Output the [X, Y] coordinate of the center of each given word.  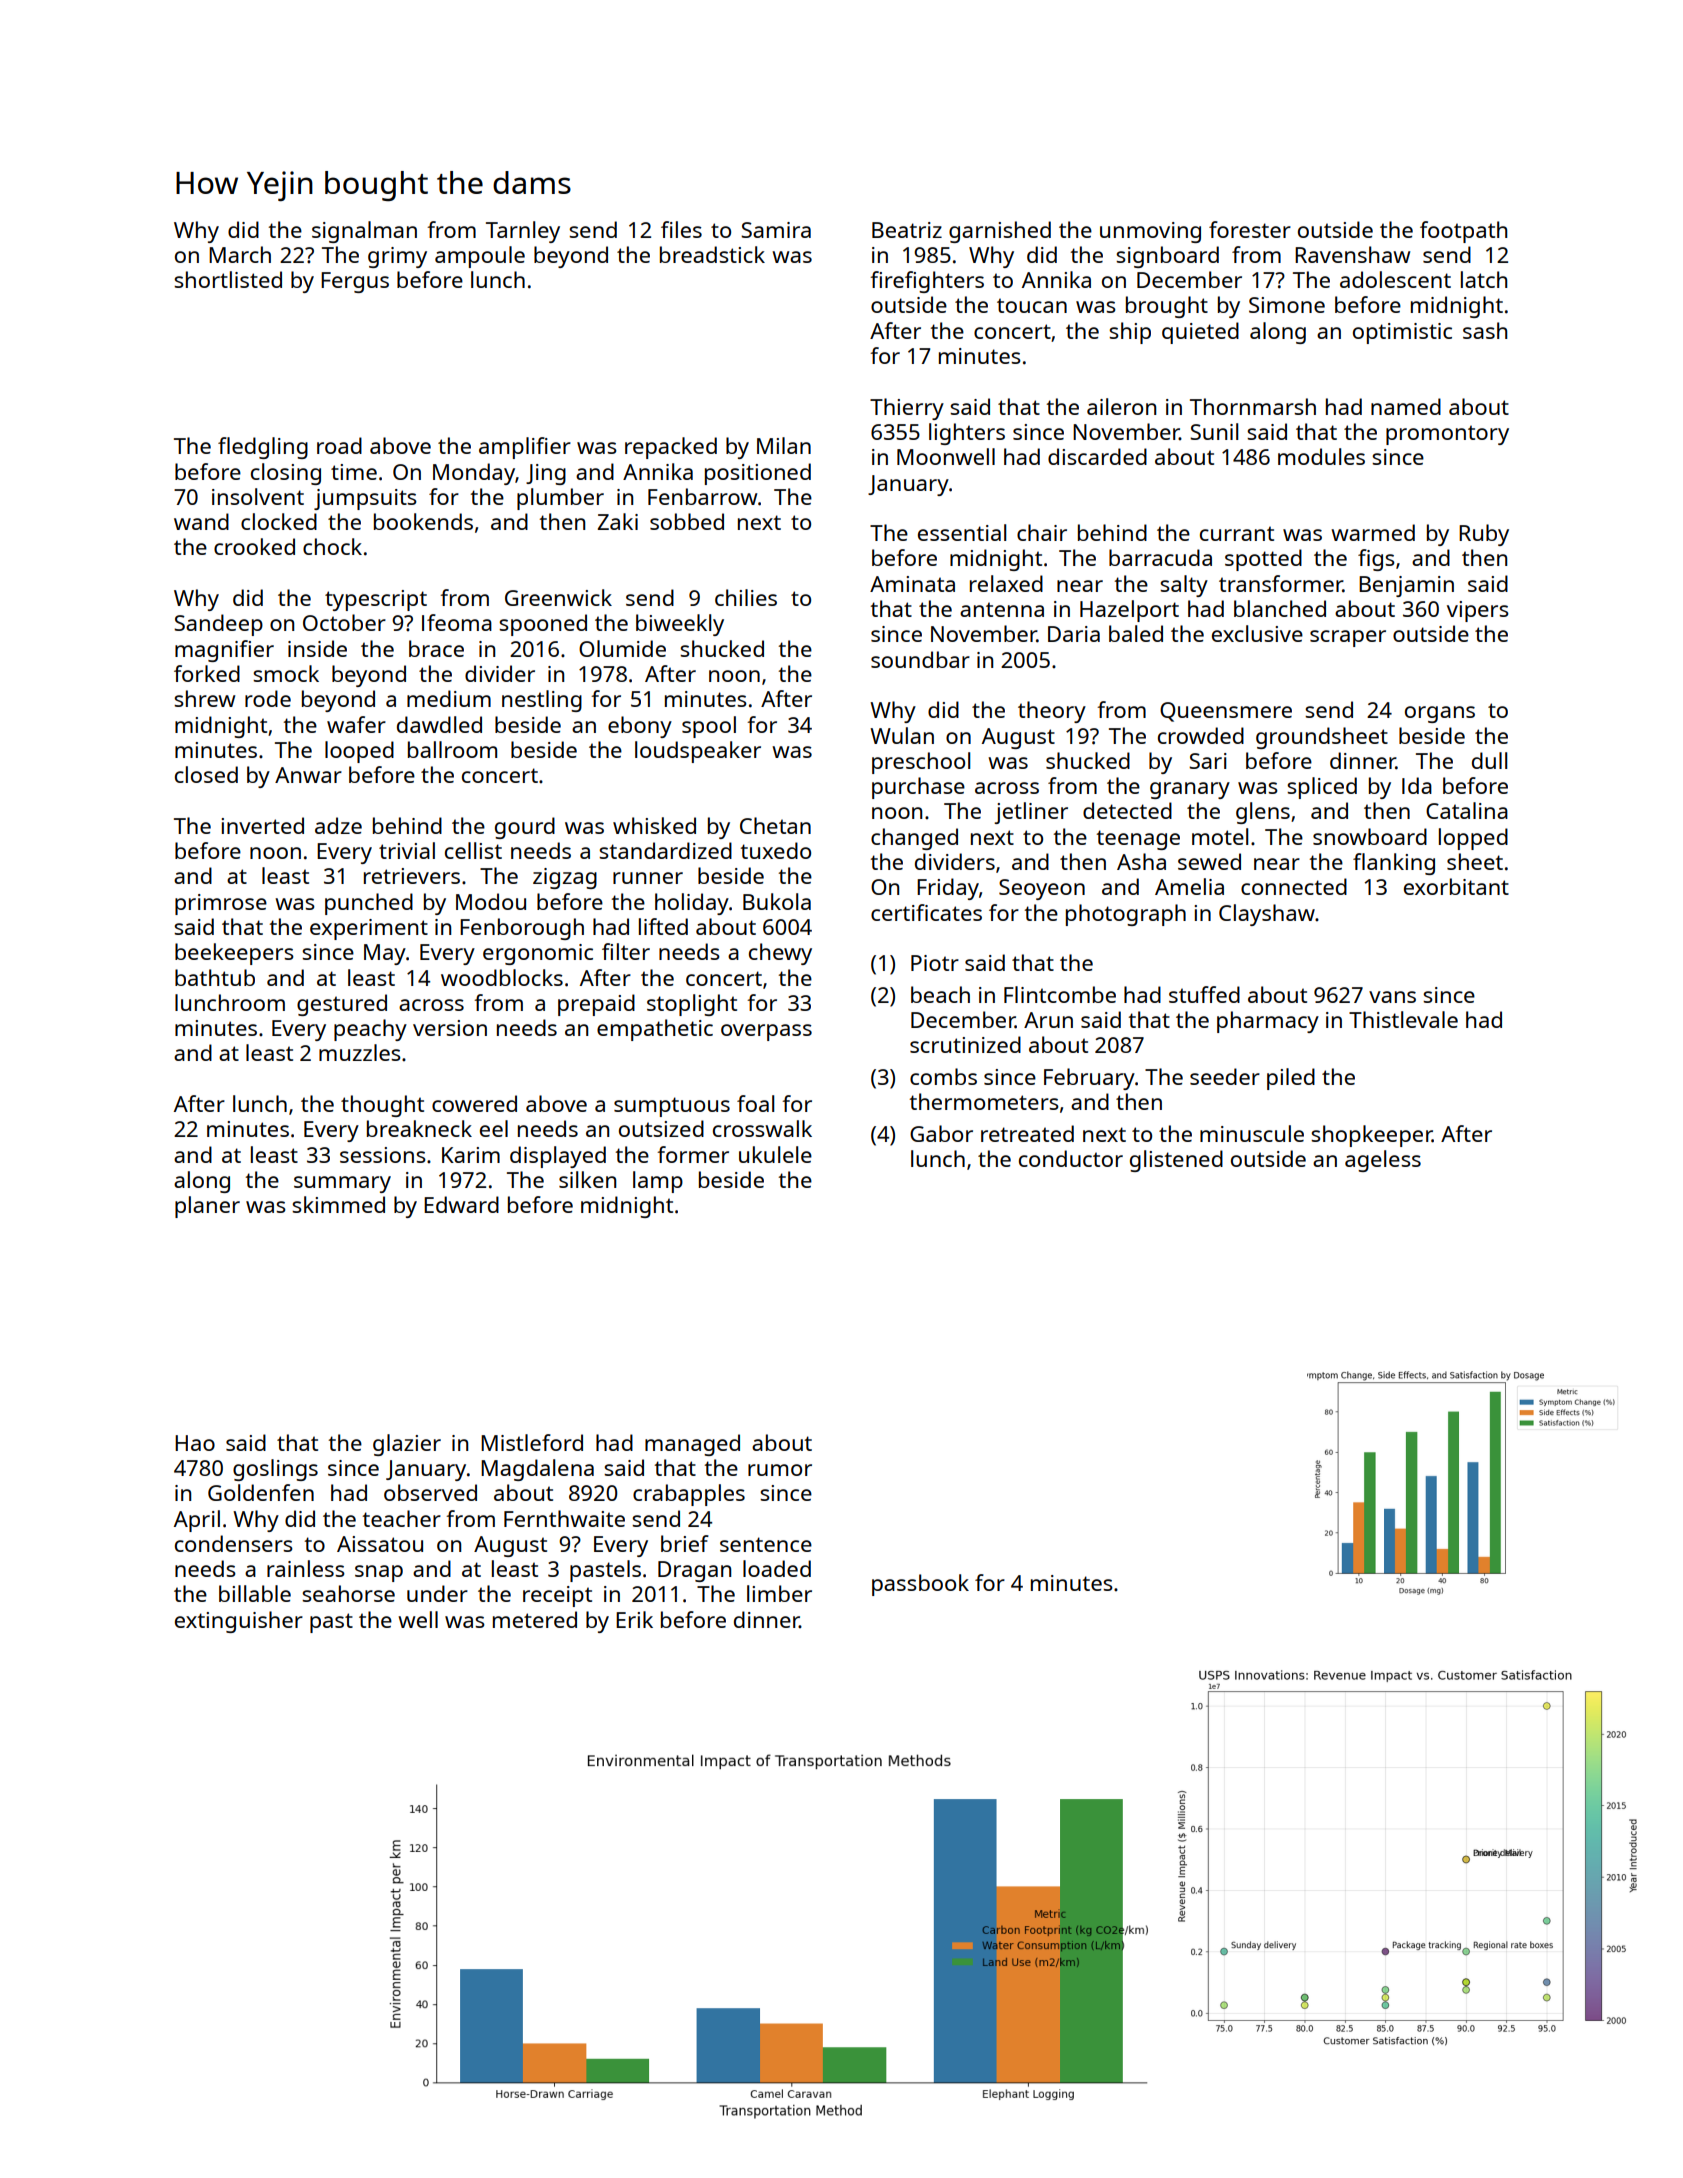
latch [1484, 279]
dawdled [439, 724]
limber [779, 1593]
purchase [918, 788]
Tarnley [523, 232]
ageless [1383, 1161]
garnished [1000, 232]
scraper [1348, 638]
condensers [234, 1543]
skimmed [338, 1204]
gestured [342, 1005]
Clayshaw [1267, 915]
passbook [920, 1585]
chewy [780, 954]
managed [692, 1445]
